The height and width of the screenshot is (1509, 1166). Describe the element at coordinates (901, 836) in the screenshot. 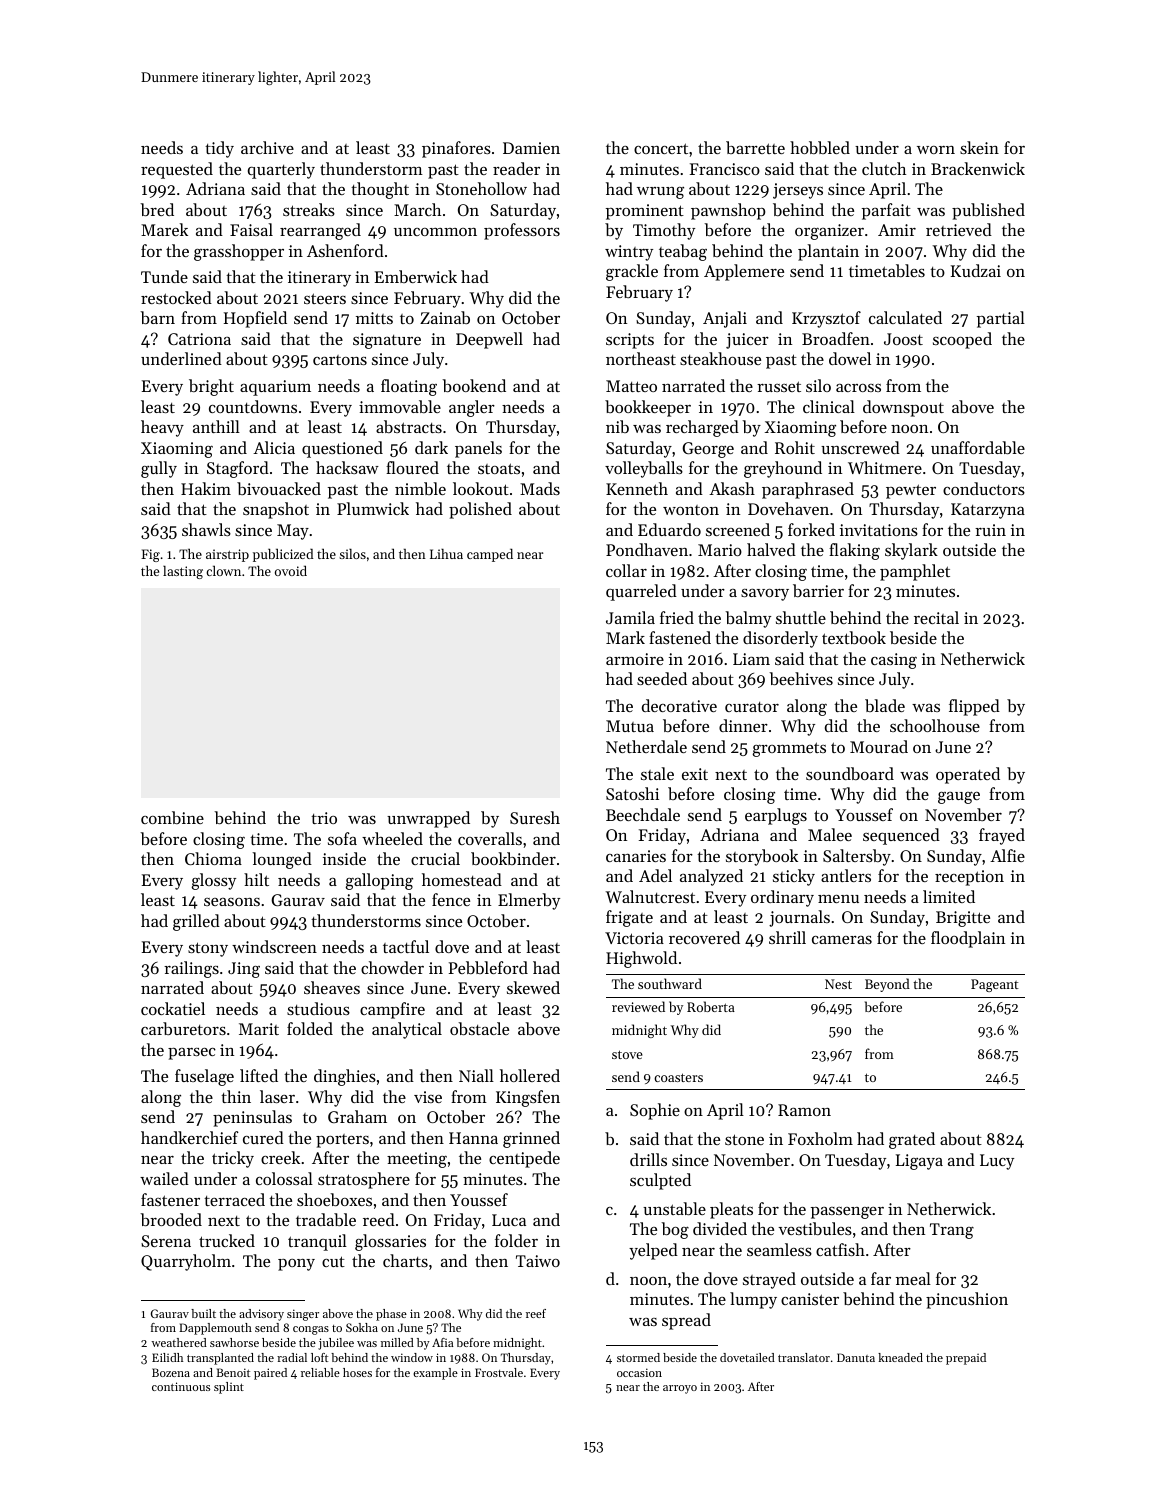

I see `sequenced` at that location.
